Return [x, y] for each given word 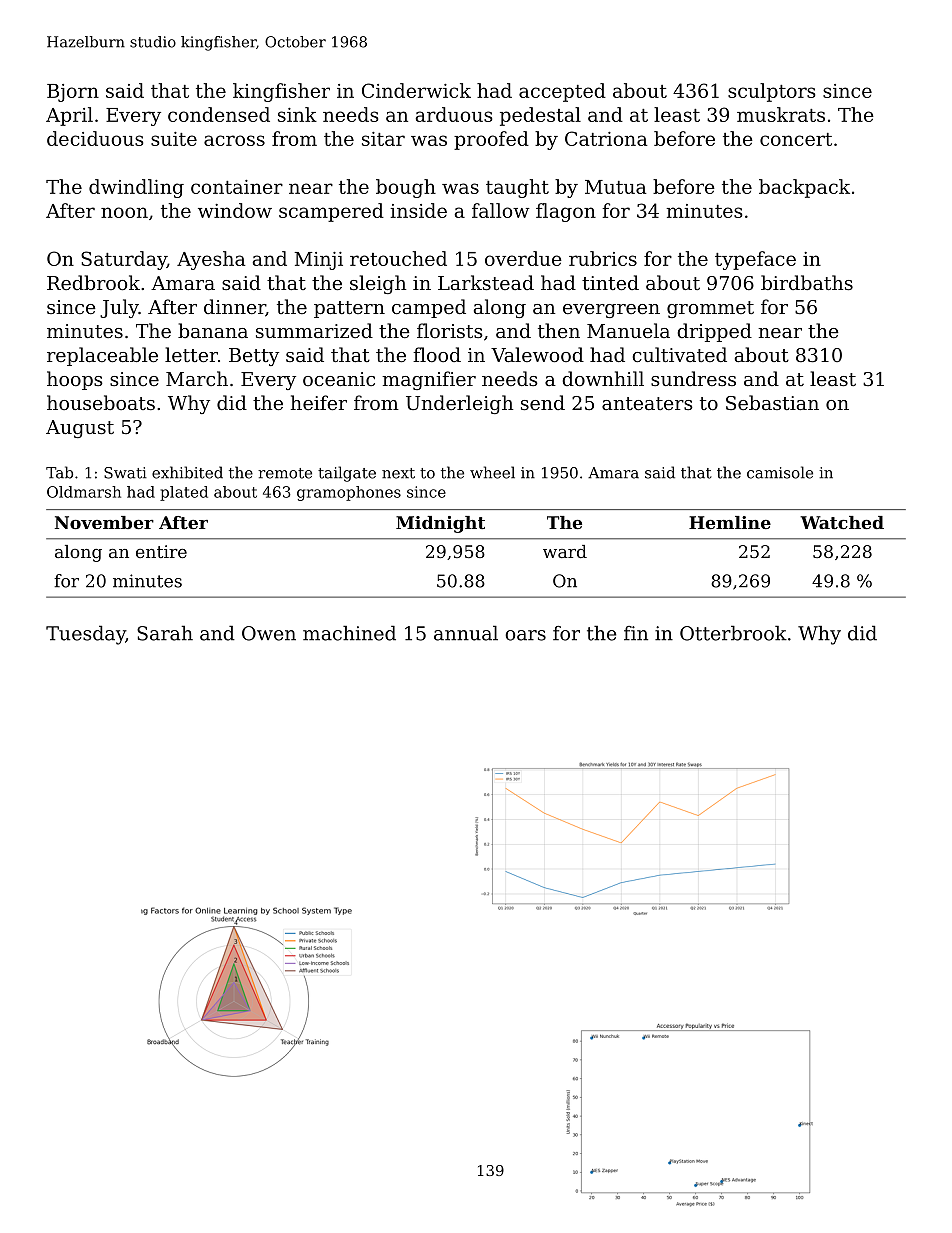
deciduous [95, 138]
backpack [804, 188]
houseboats [101, 402]
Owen [269, 633]
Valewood [537, 354]
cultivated [679, 354]
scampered [331, 212]
